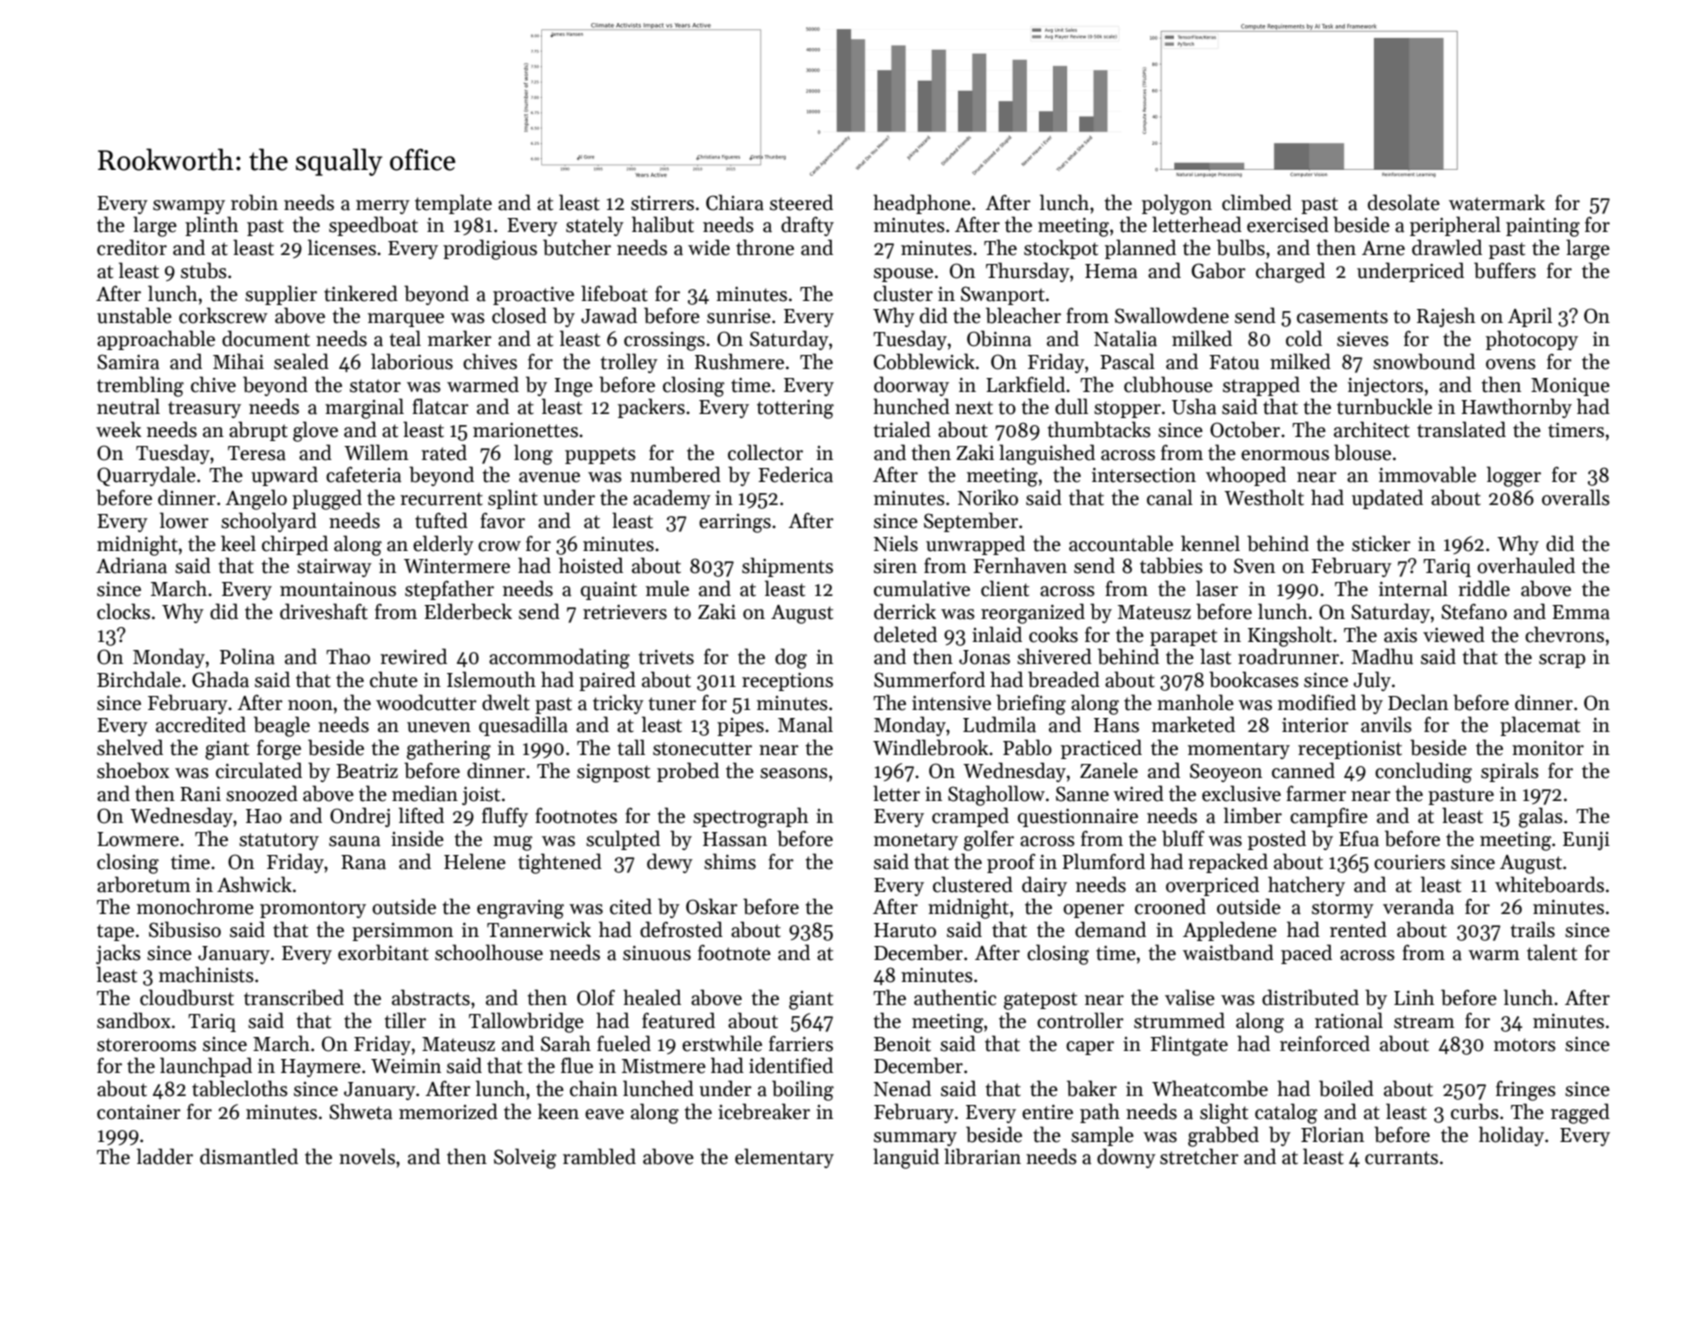 Image resolution: width=1707 pixels, height=1319 pixels. What do you see at coordinates (1404, 202) in the screenshot?
I see `desolate` at bounding box center [1404, 202].
